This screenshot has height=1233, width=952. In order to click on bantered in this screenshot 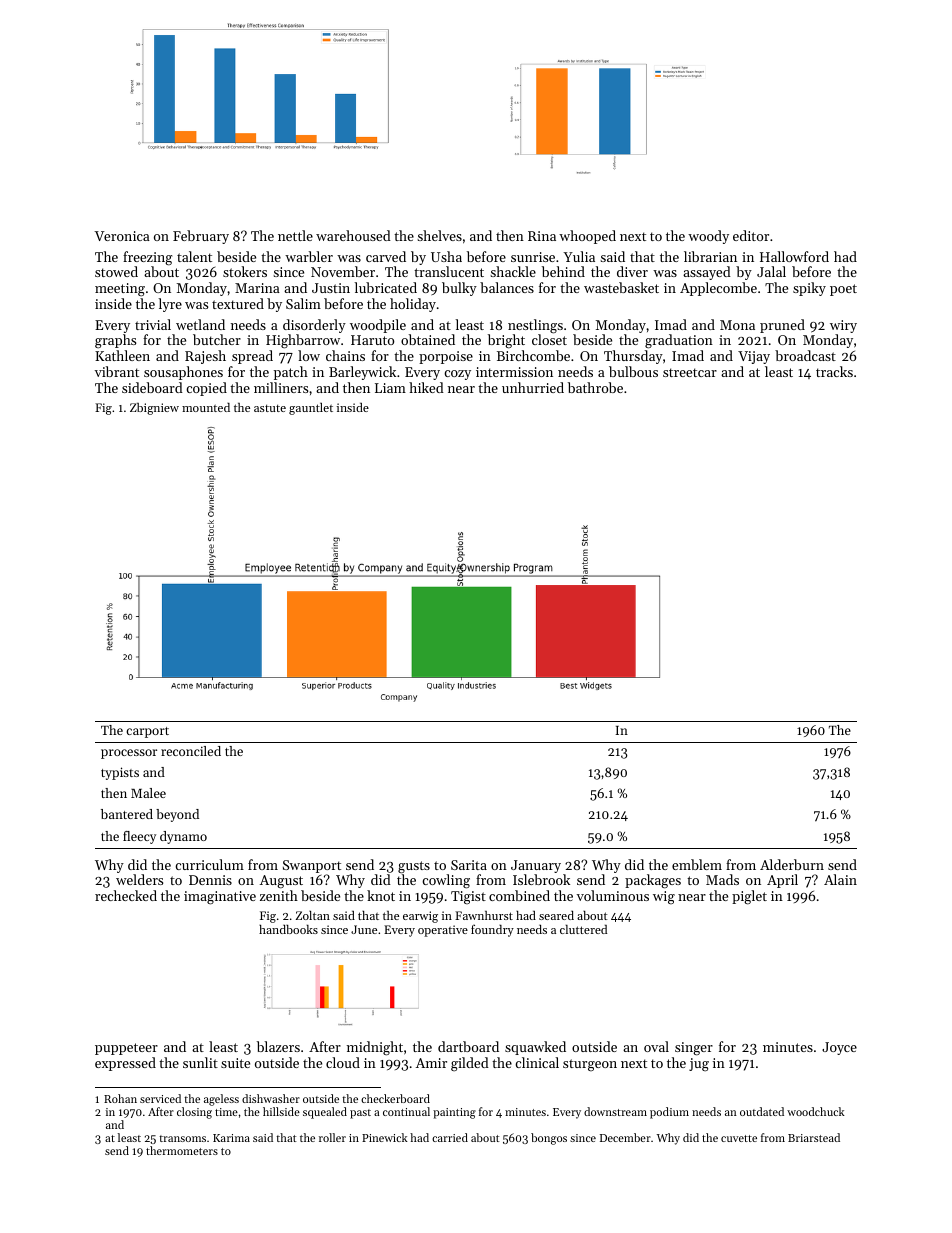, I will do `click(127, 814)`.
